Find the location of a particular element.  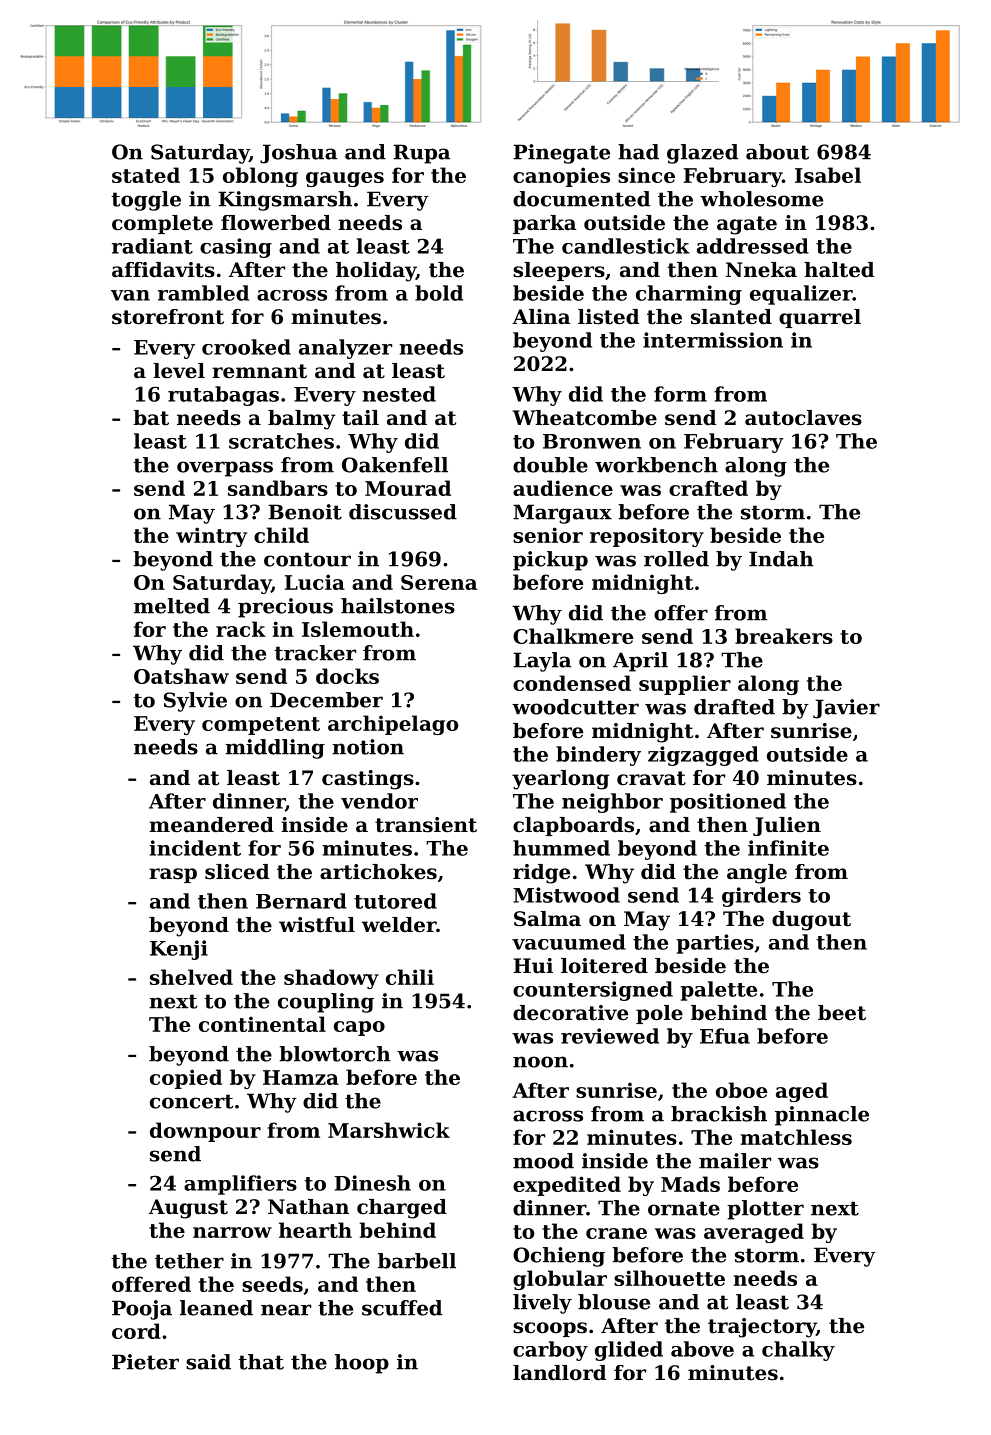

holiday is located at coordinates (376, 272).
